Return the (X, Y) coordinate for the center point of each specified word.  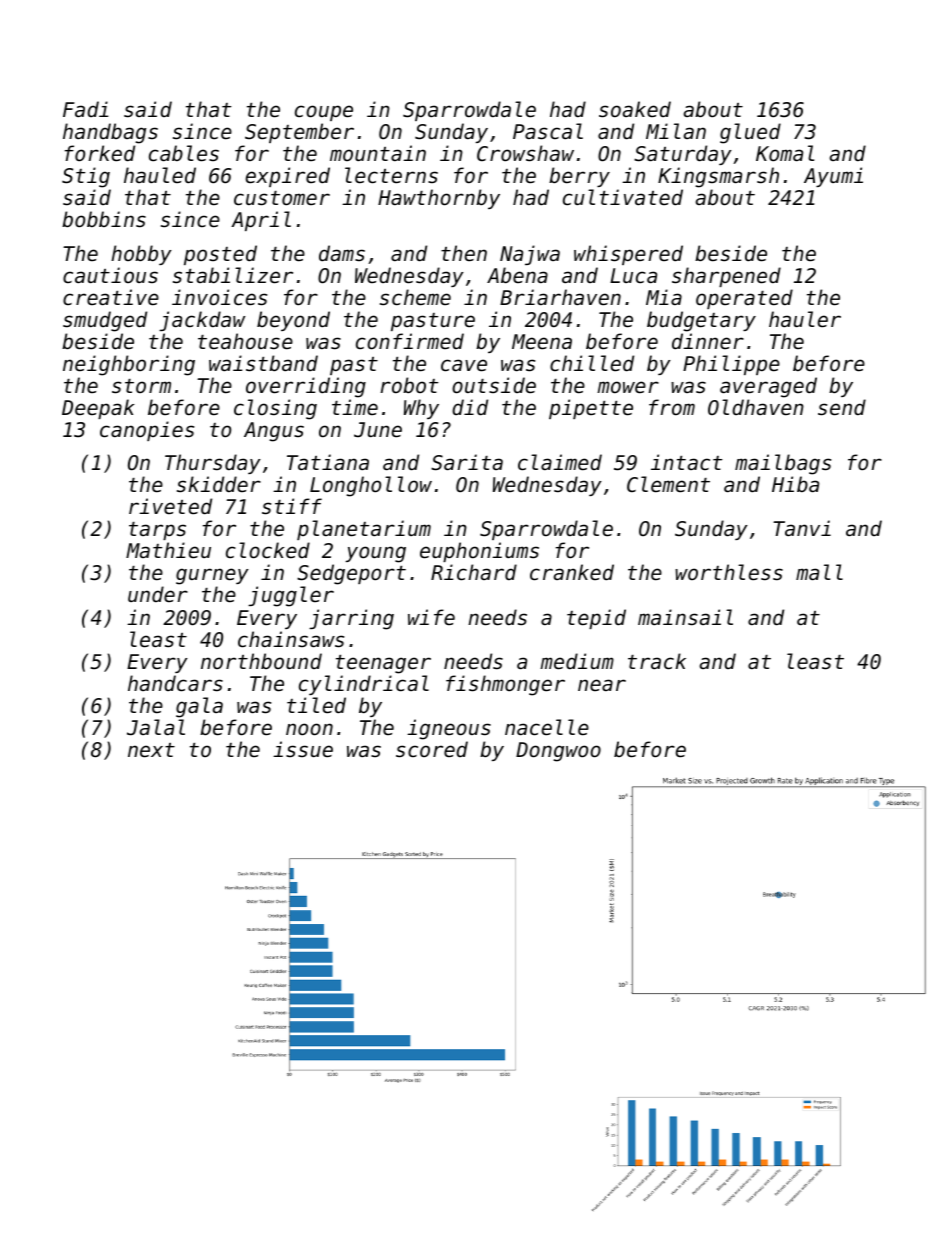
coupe (324, 113)
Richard (474, 572)
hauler (805, 319)
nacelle (547, 727)
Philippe (731, 365)
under (158, 594)
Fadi (85, 109)
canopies (147, 431)
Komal (785, 153)
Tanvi (802, 528)
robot (409, 385)
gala (199, 707)
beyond (293, 321)
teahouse (245, 341)
